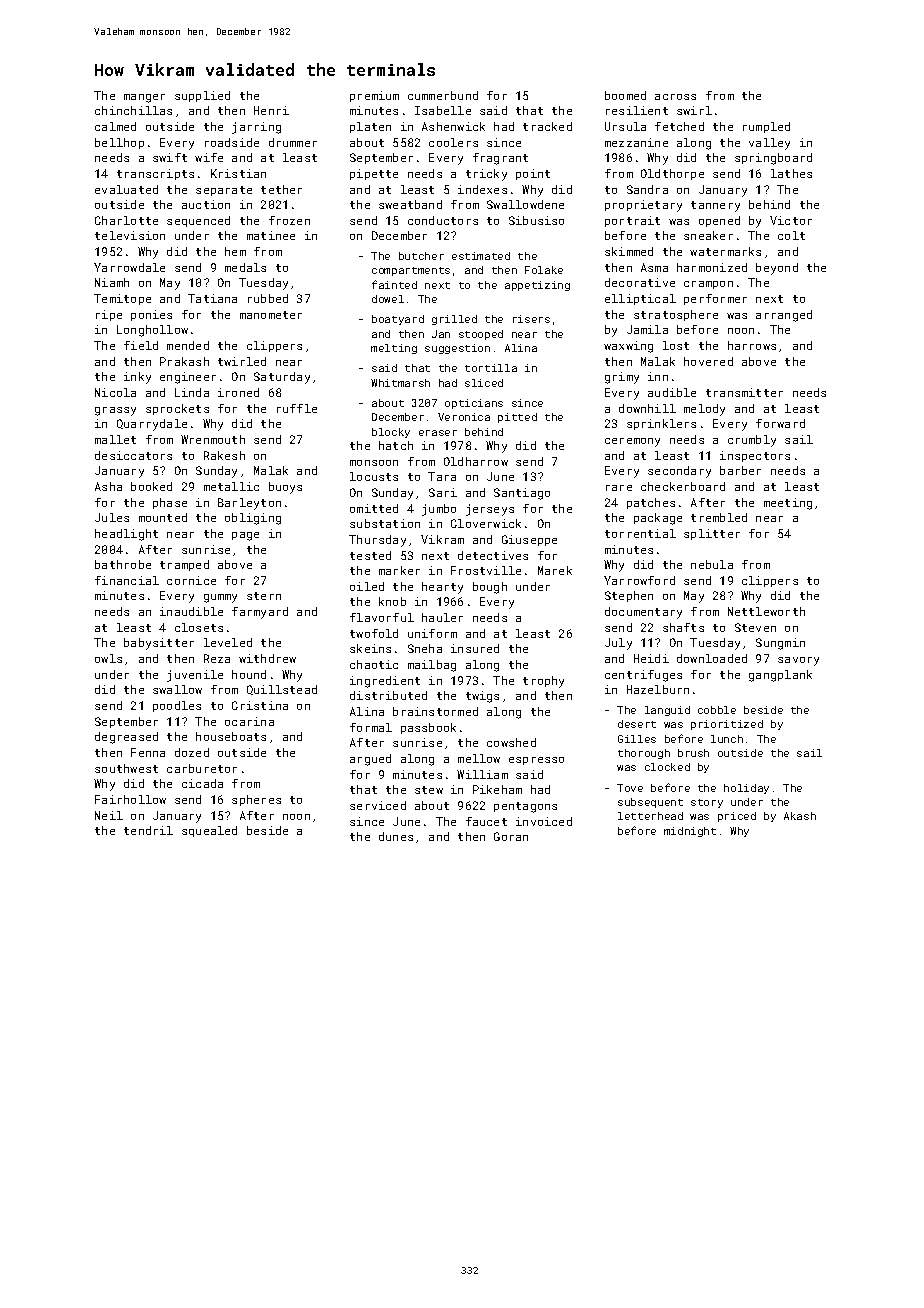  I want to click on stratosphere, so click(676, 315).
